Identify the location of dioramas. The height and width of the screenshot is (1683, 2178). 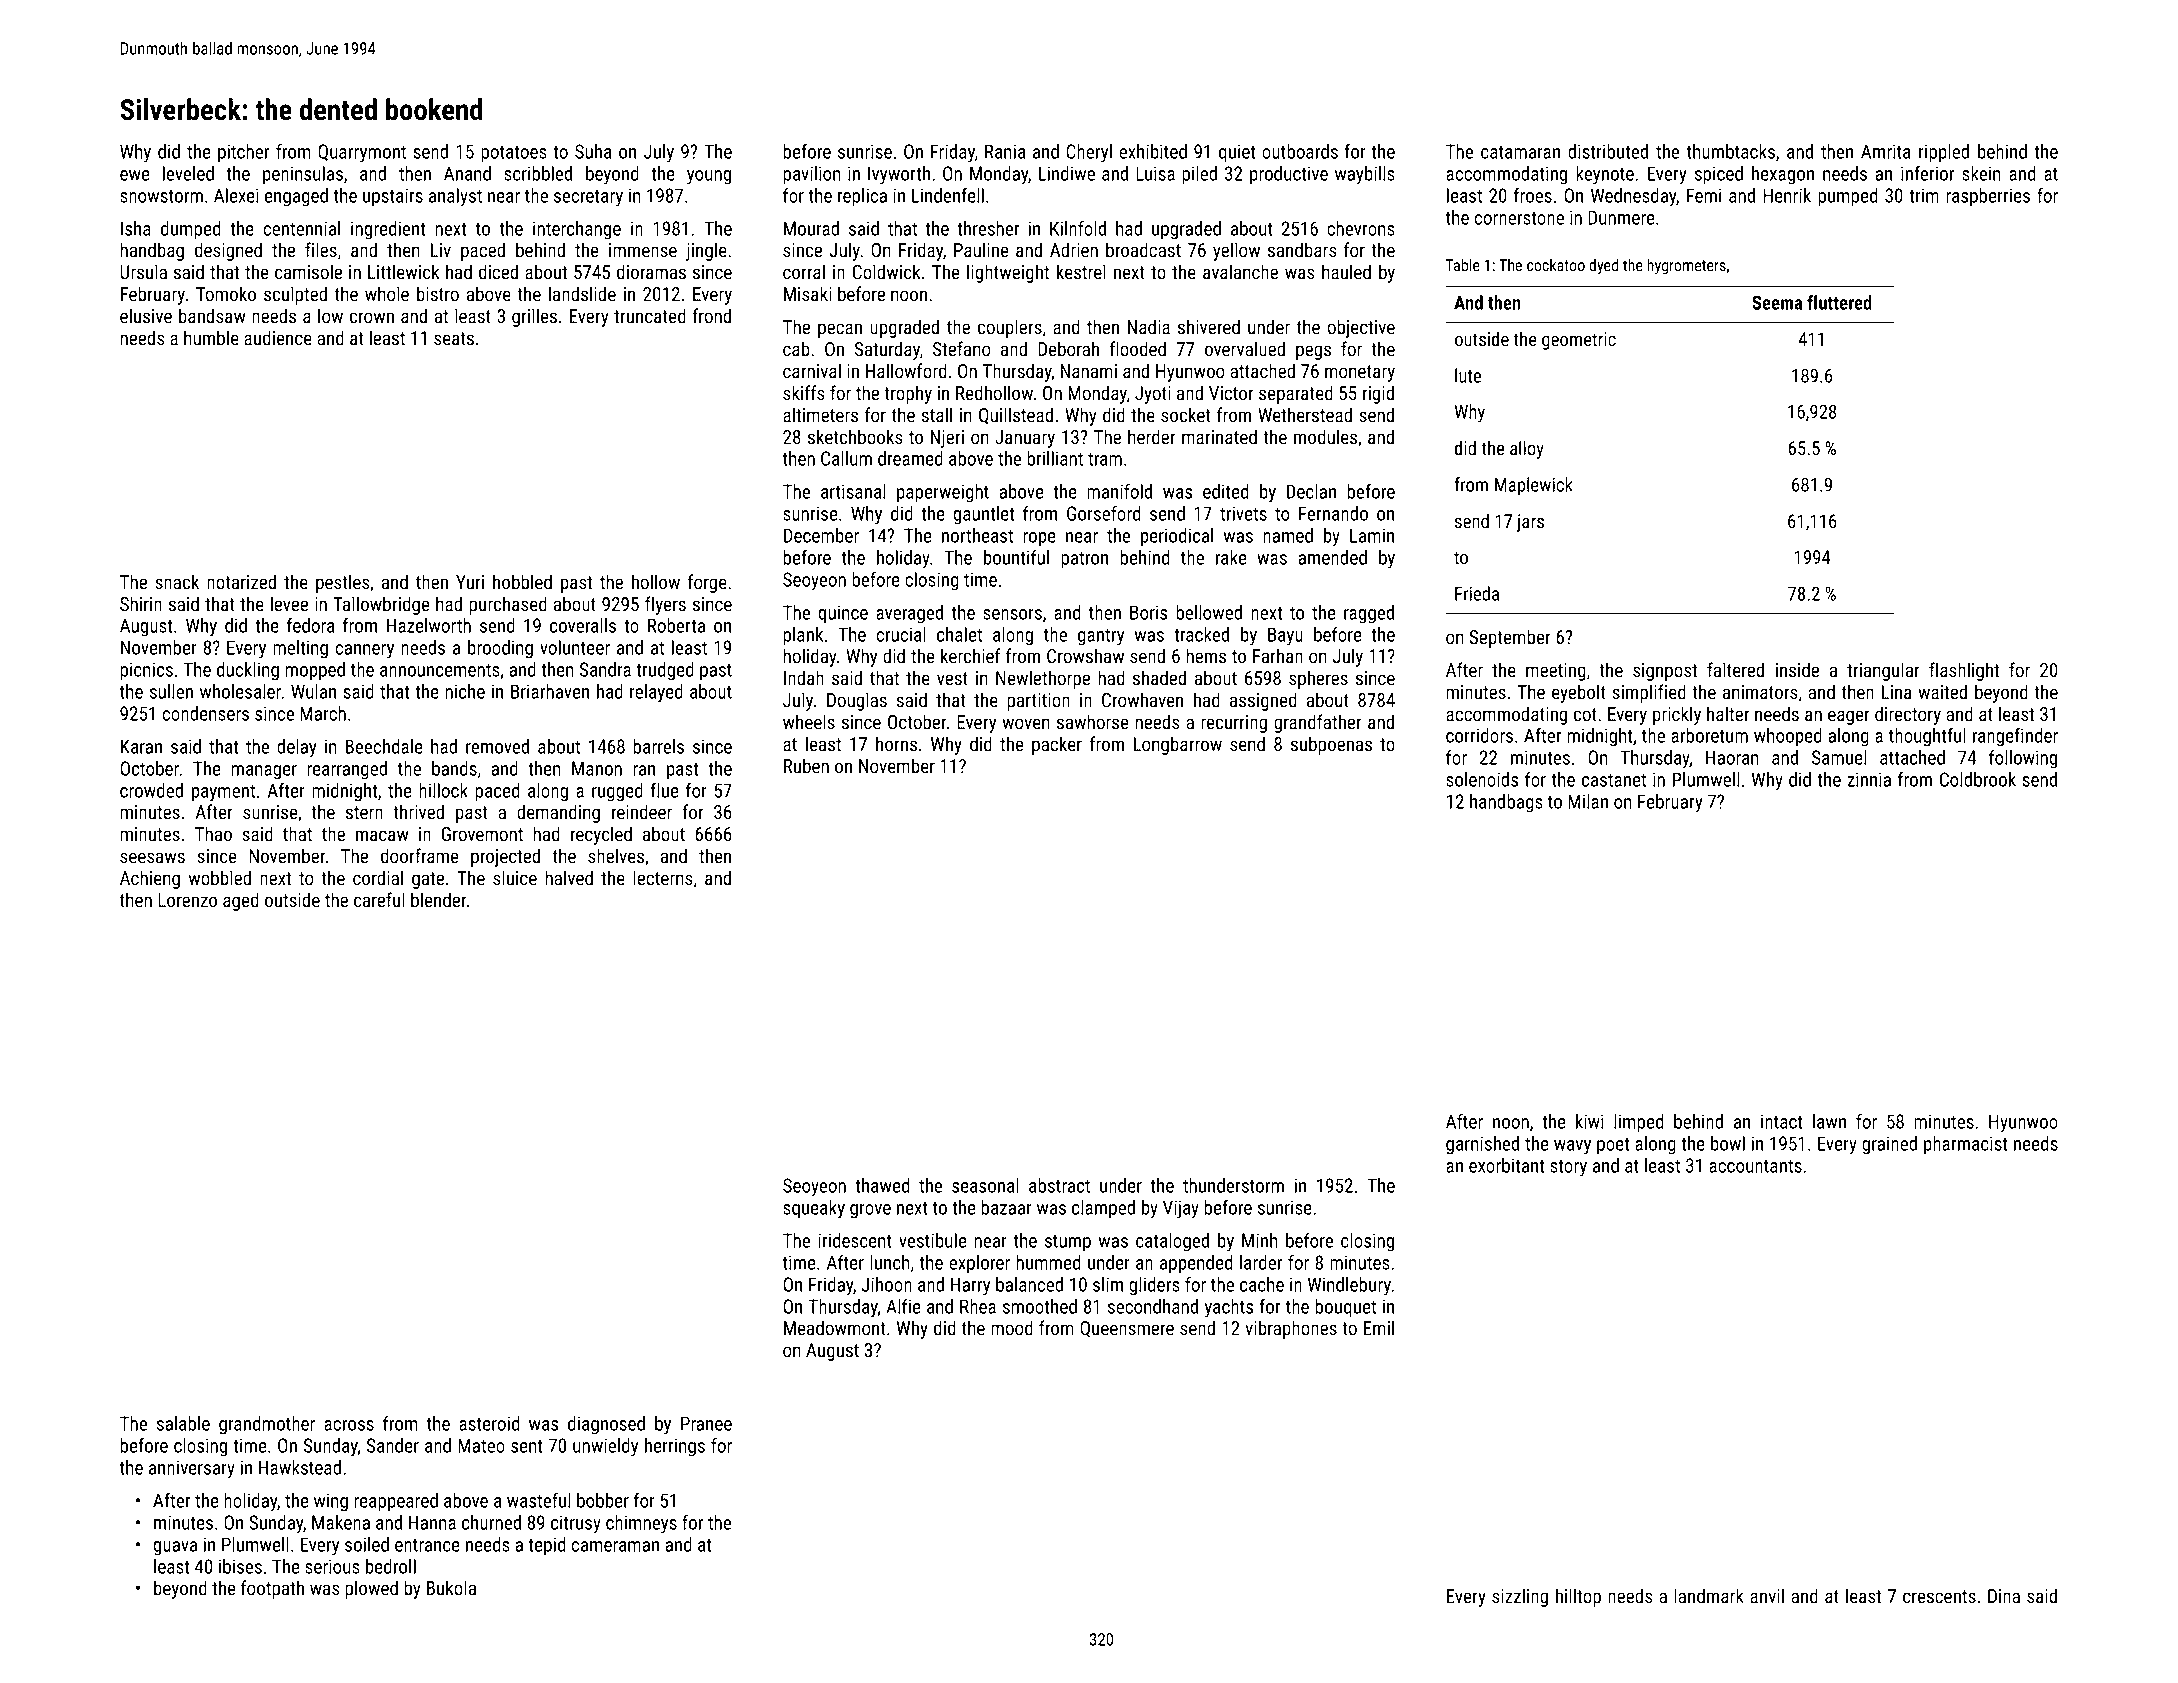
(651, 272).
